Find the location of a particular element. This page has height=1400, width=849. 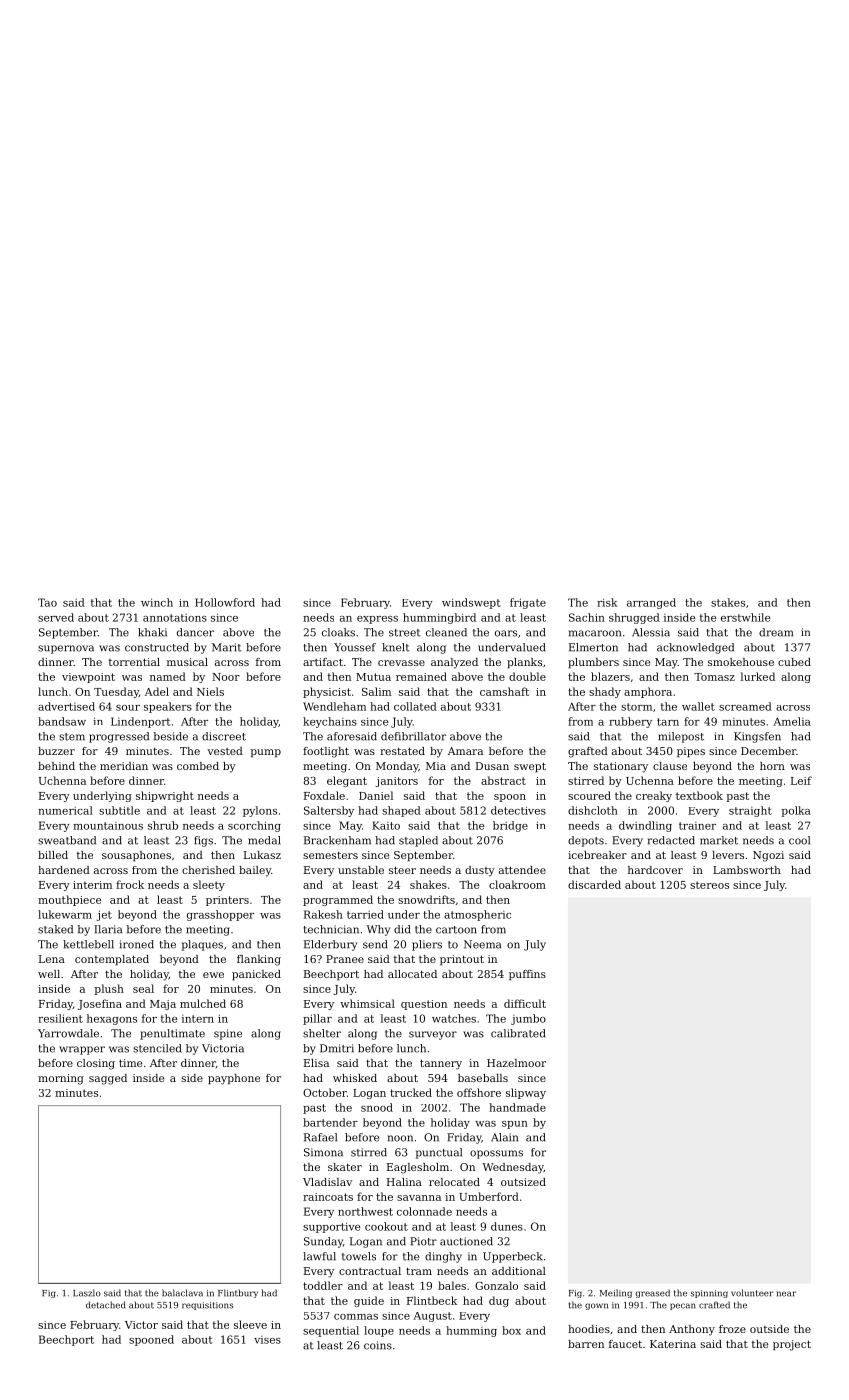

morning is located at coordinates (61, 1079).
